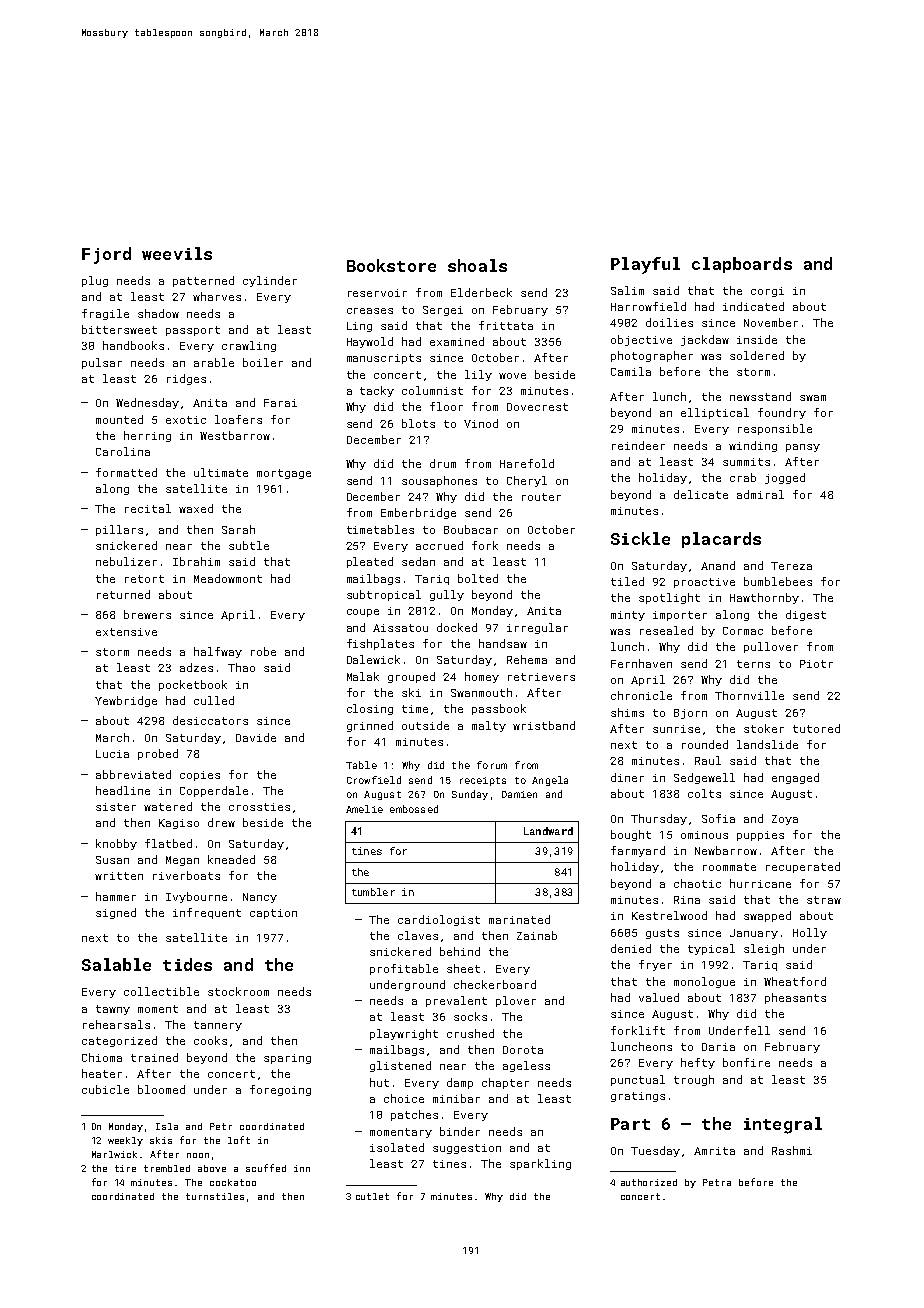 The image size is (924, 1308). Describe the element at coordinates (374, 780) in the screenshot. I see `Crowfield` at that location.
